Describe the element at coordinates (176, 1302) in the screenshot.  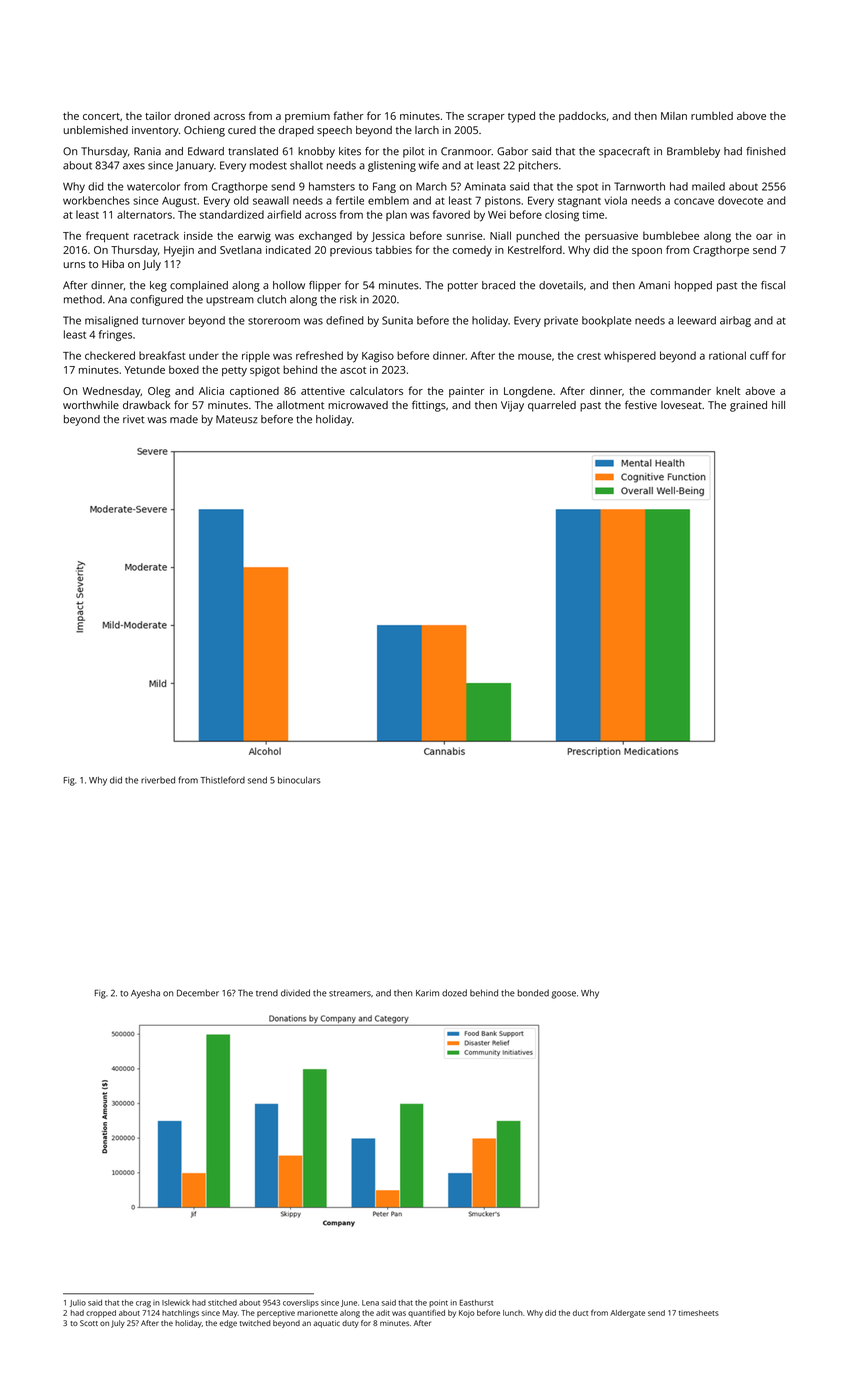
I see `Islewick` at that location.
